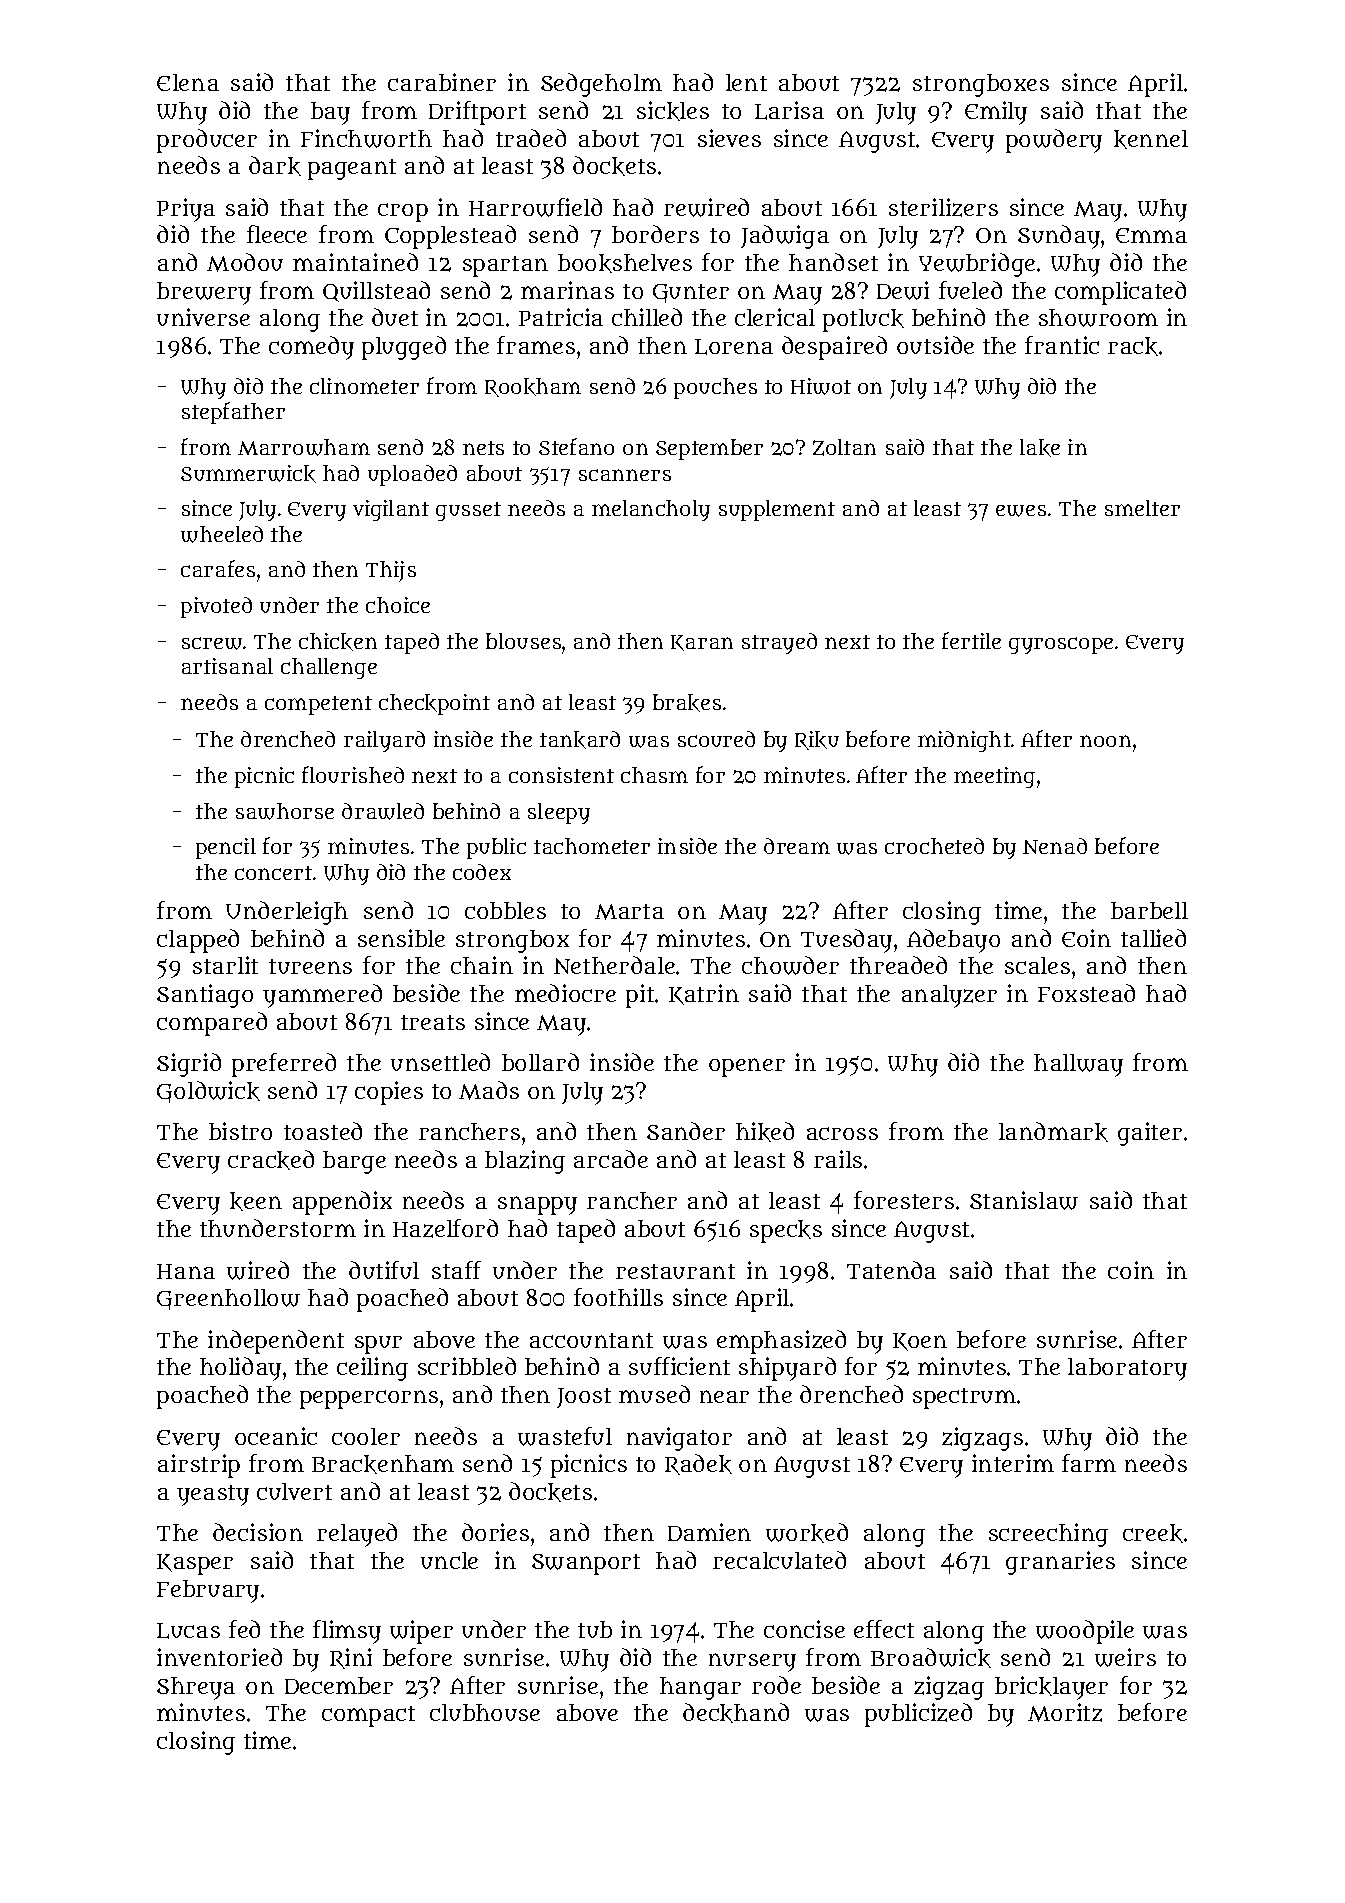 The height and width of the document is (1903, 1345). I want to click on Moritz, so click(1065, 1712).
